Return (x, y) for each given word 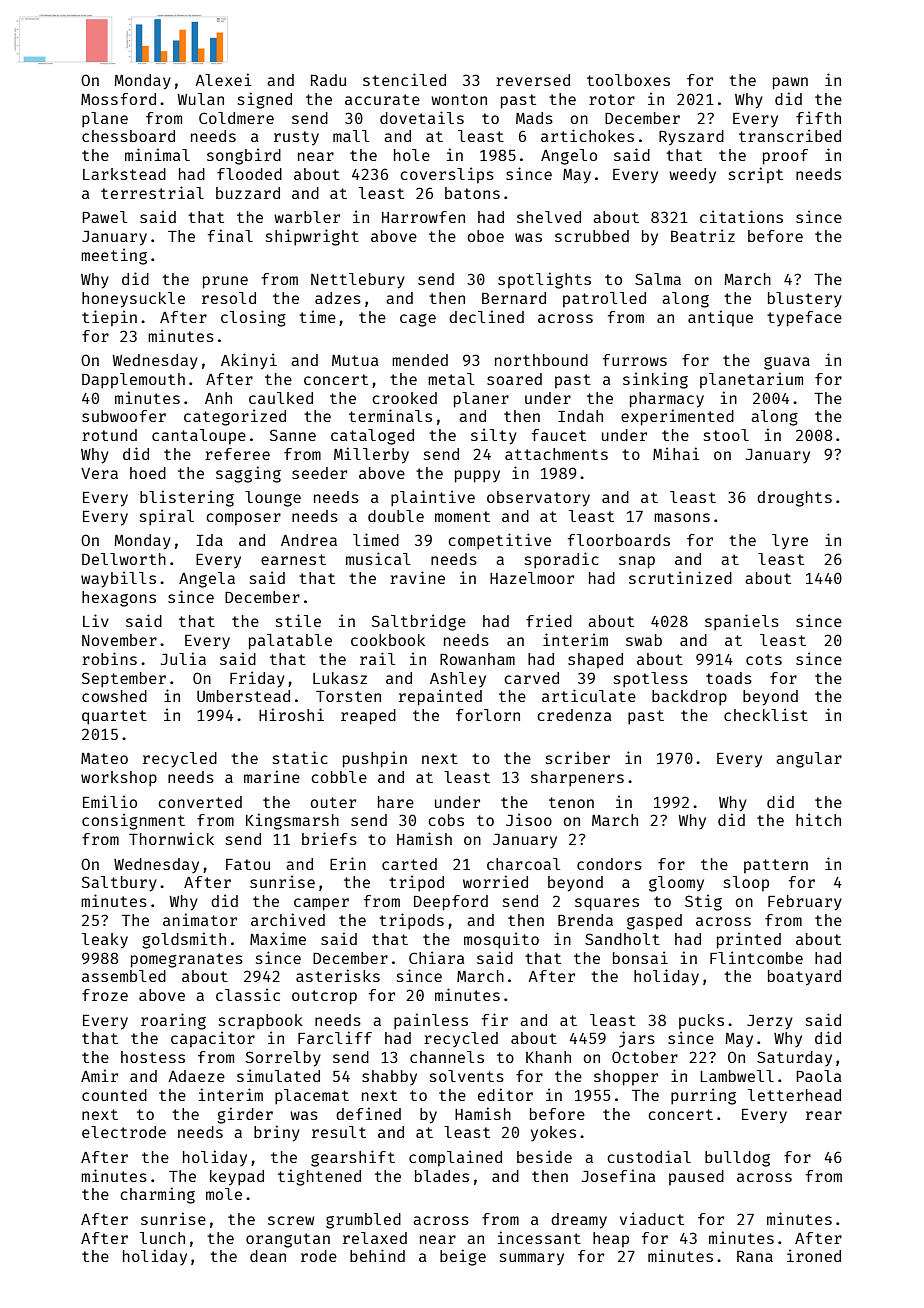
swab (644, 640)
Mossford (118, 99)
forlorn (488, 715)
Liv (96, 620)
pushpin (375, 759)
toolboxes (628, 80)
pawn (790, 83)
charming (157, 1195)
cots (764, 659)
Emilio (110, 801)
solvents (467, 1076)
